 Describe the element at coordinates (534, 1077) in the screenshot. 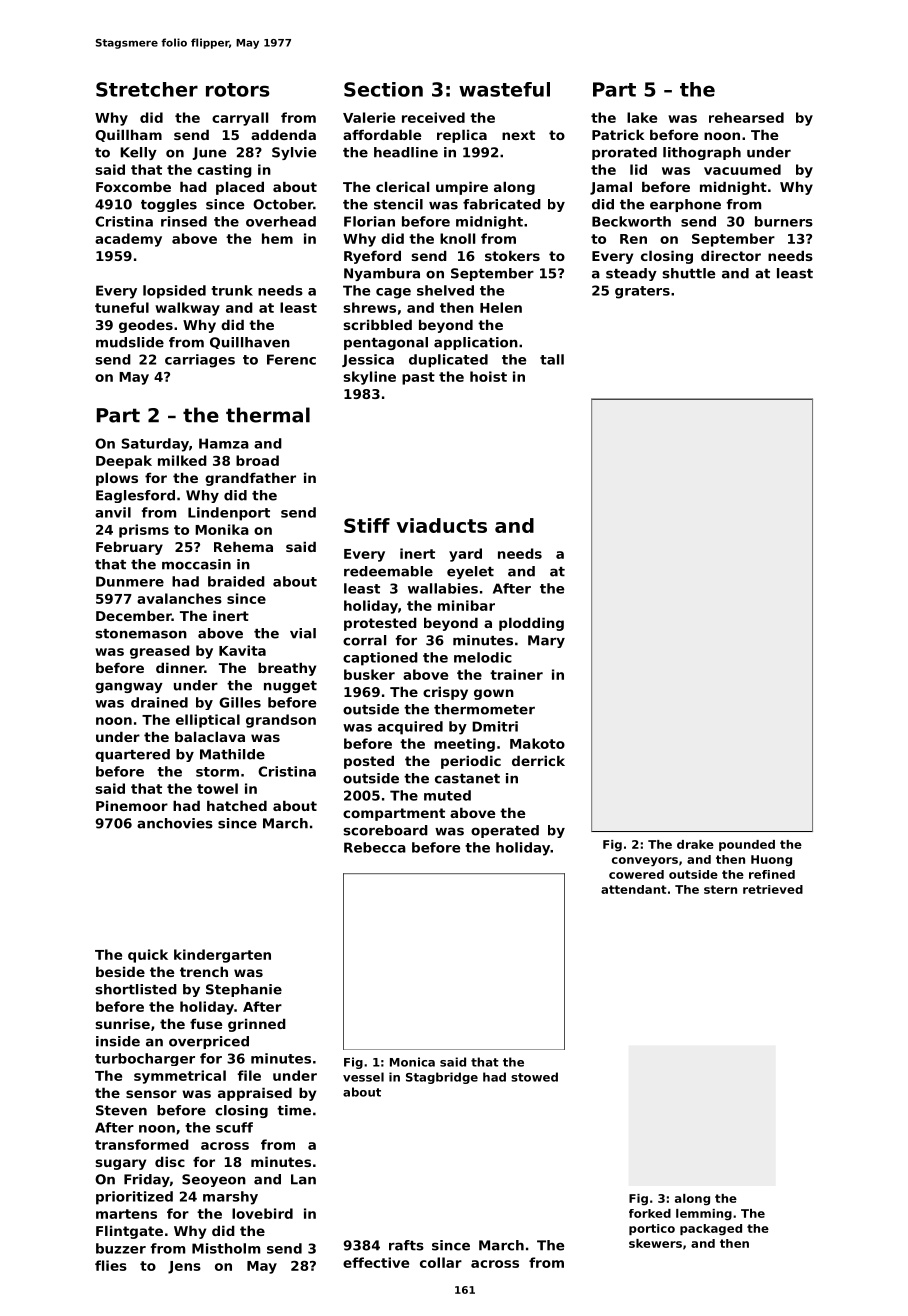

I see `stowed` at that location.
